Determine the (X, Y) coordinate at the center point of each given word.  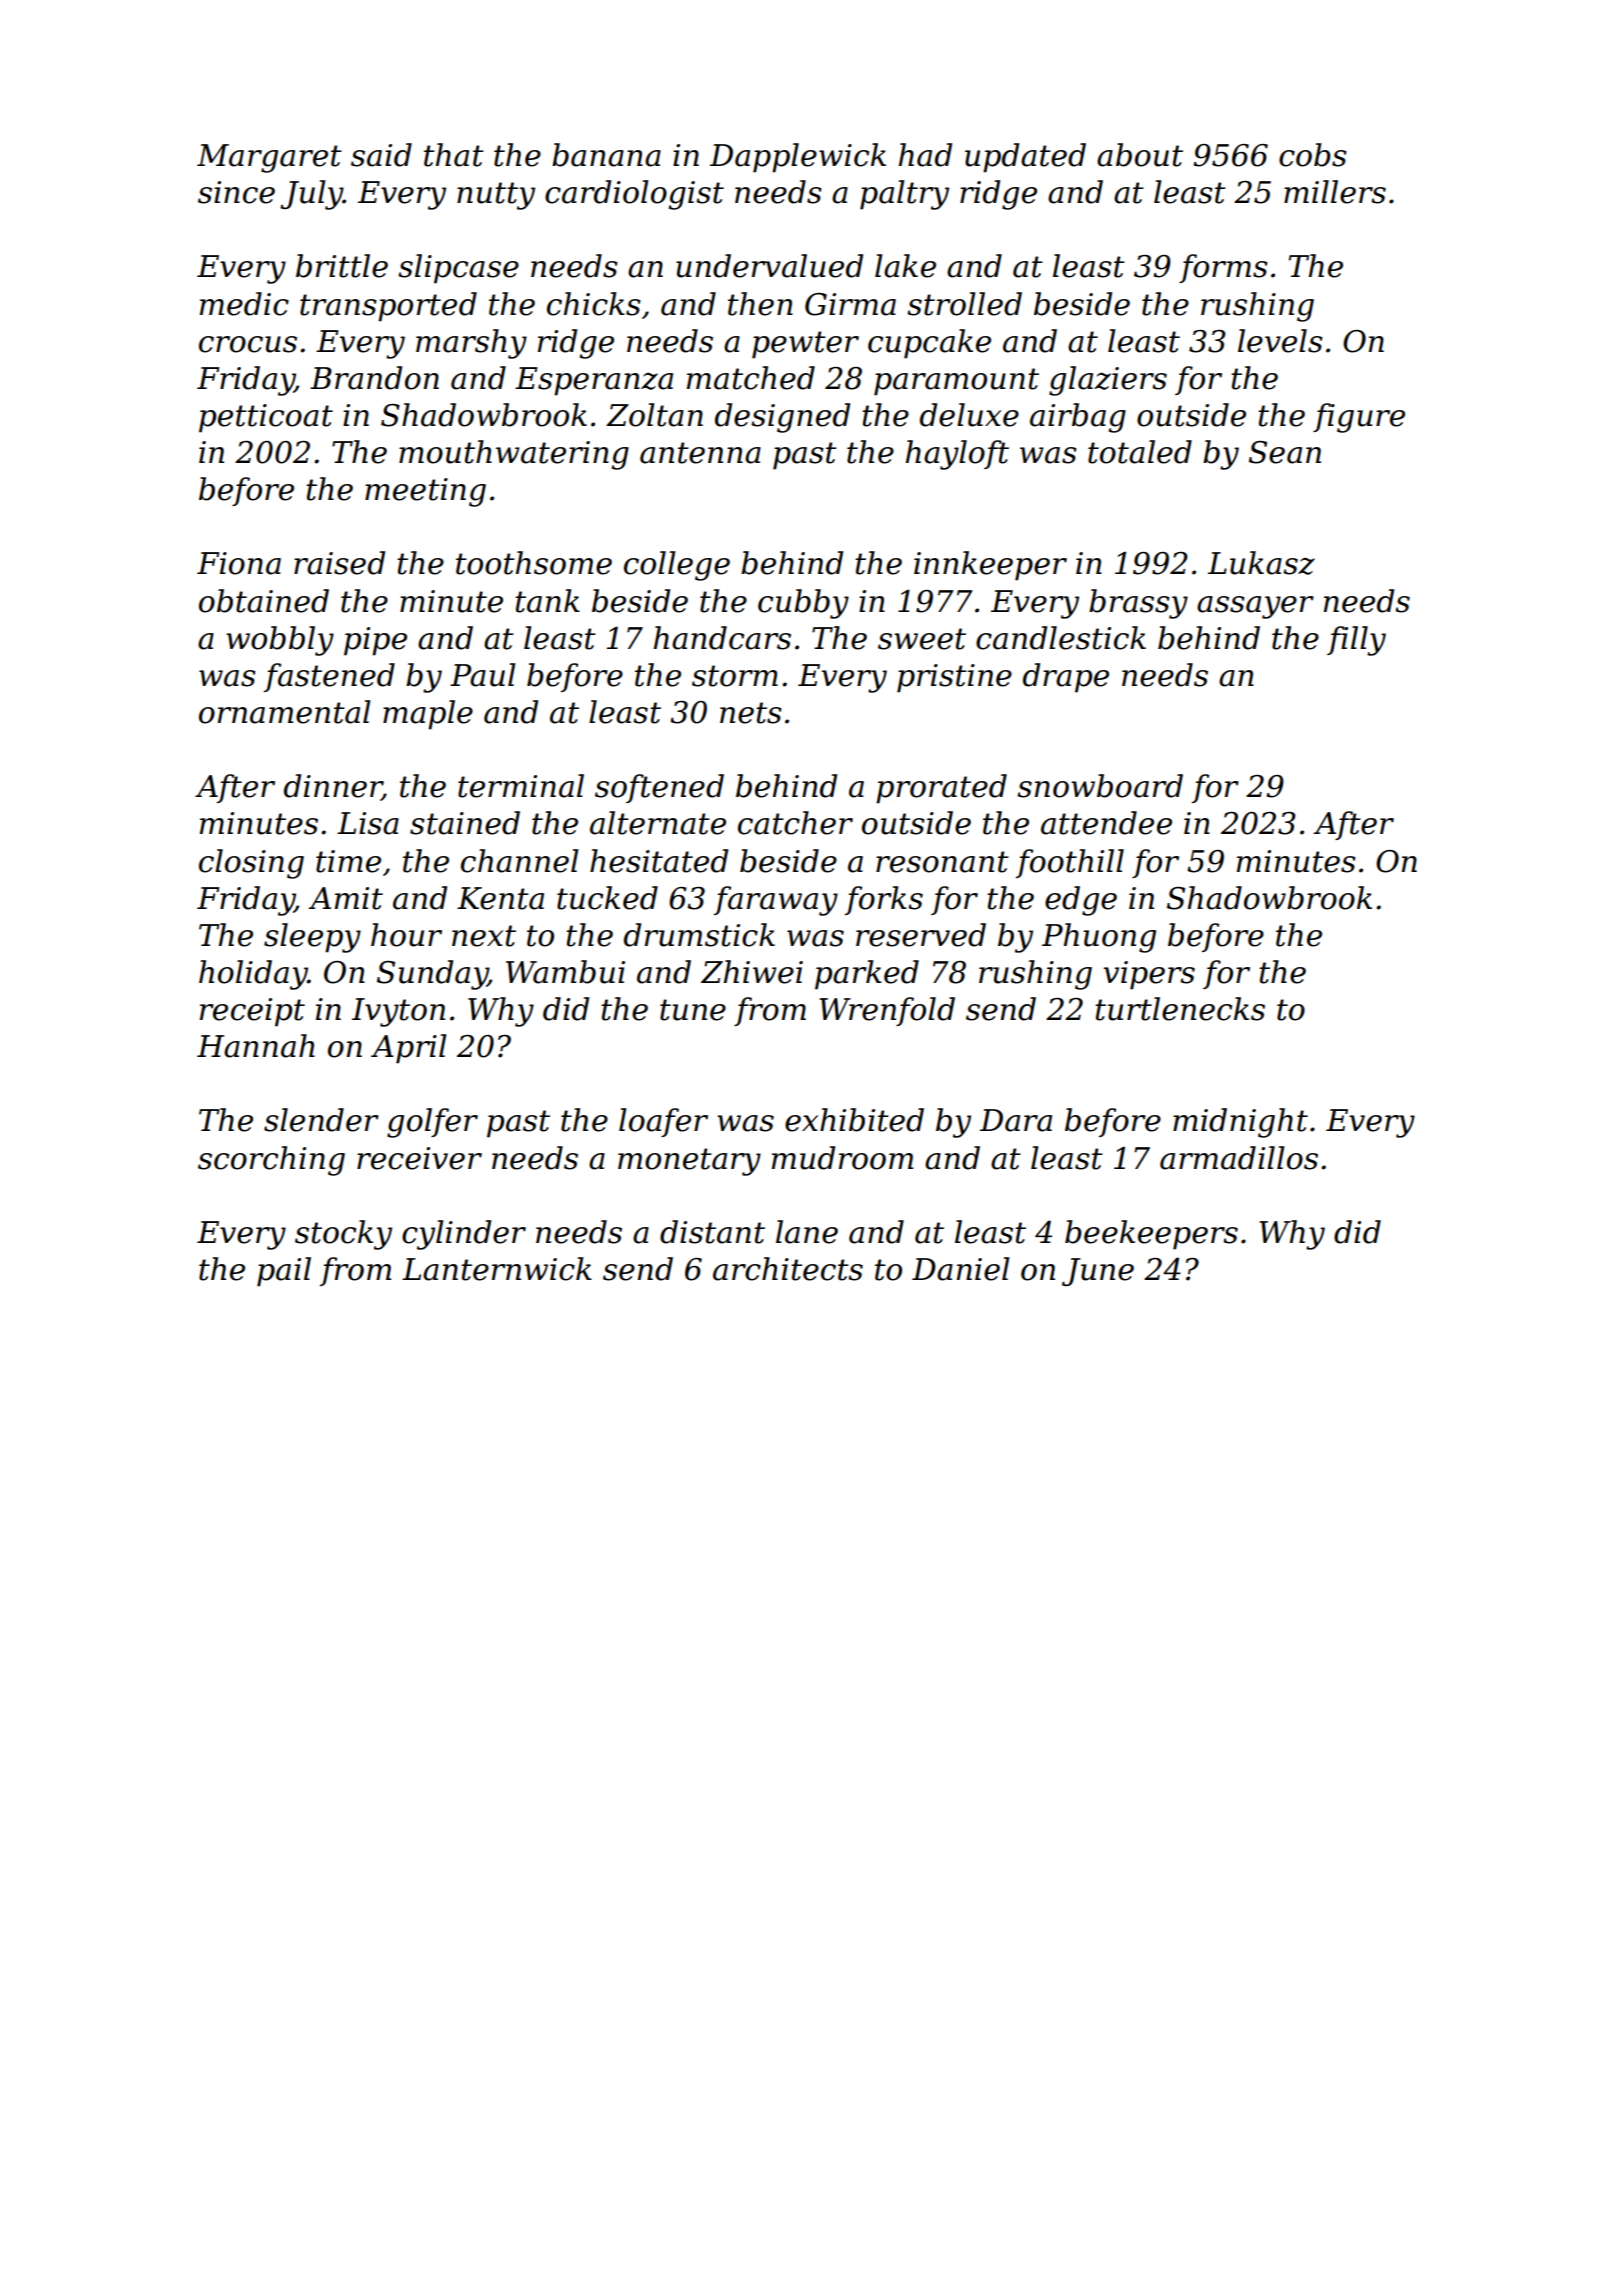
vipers (1149, 975)
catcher (795, 823)
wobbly (280, 641)
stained (465, 823)
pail (284, 1272)
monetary (689, 1162)
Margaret (269, 158)
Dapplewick (798, 158)
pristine (954, 678)
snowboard (1100, 786)
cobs (1313, 155)
